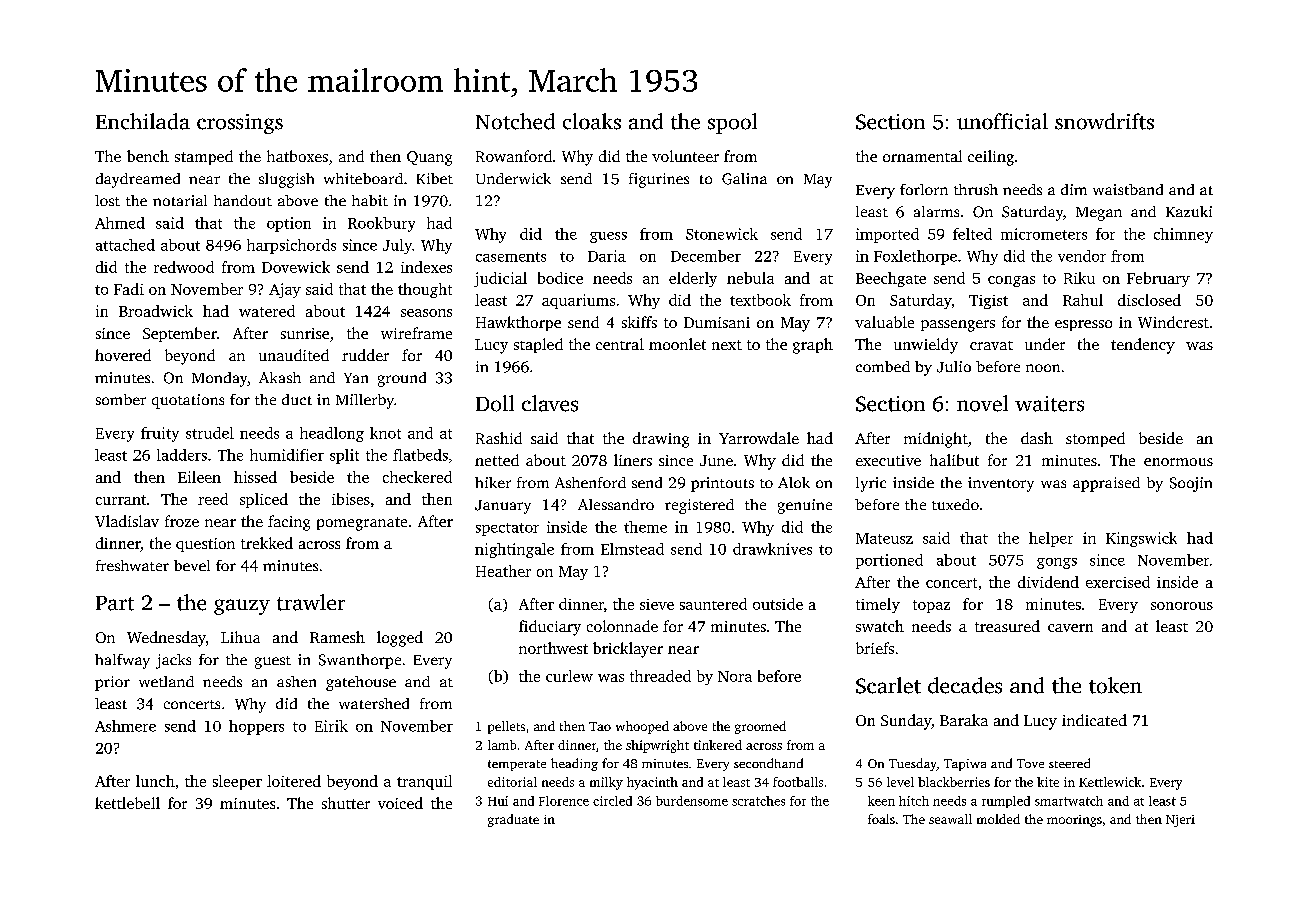  What do you see at coordinates (515, 121) in the image?
I see `Notched` at bounding box center [515, 121].
